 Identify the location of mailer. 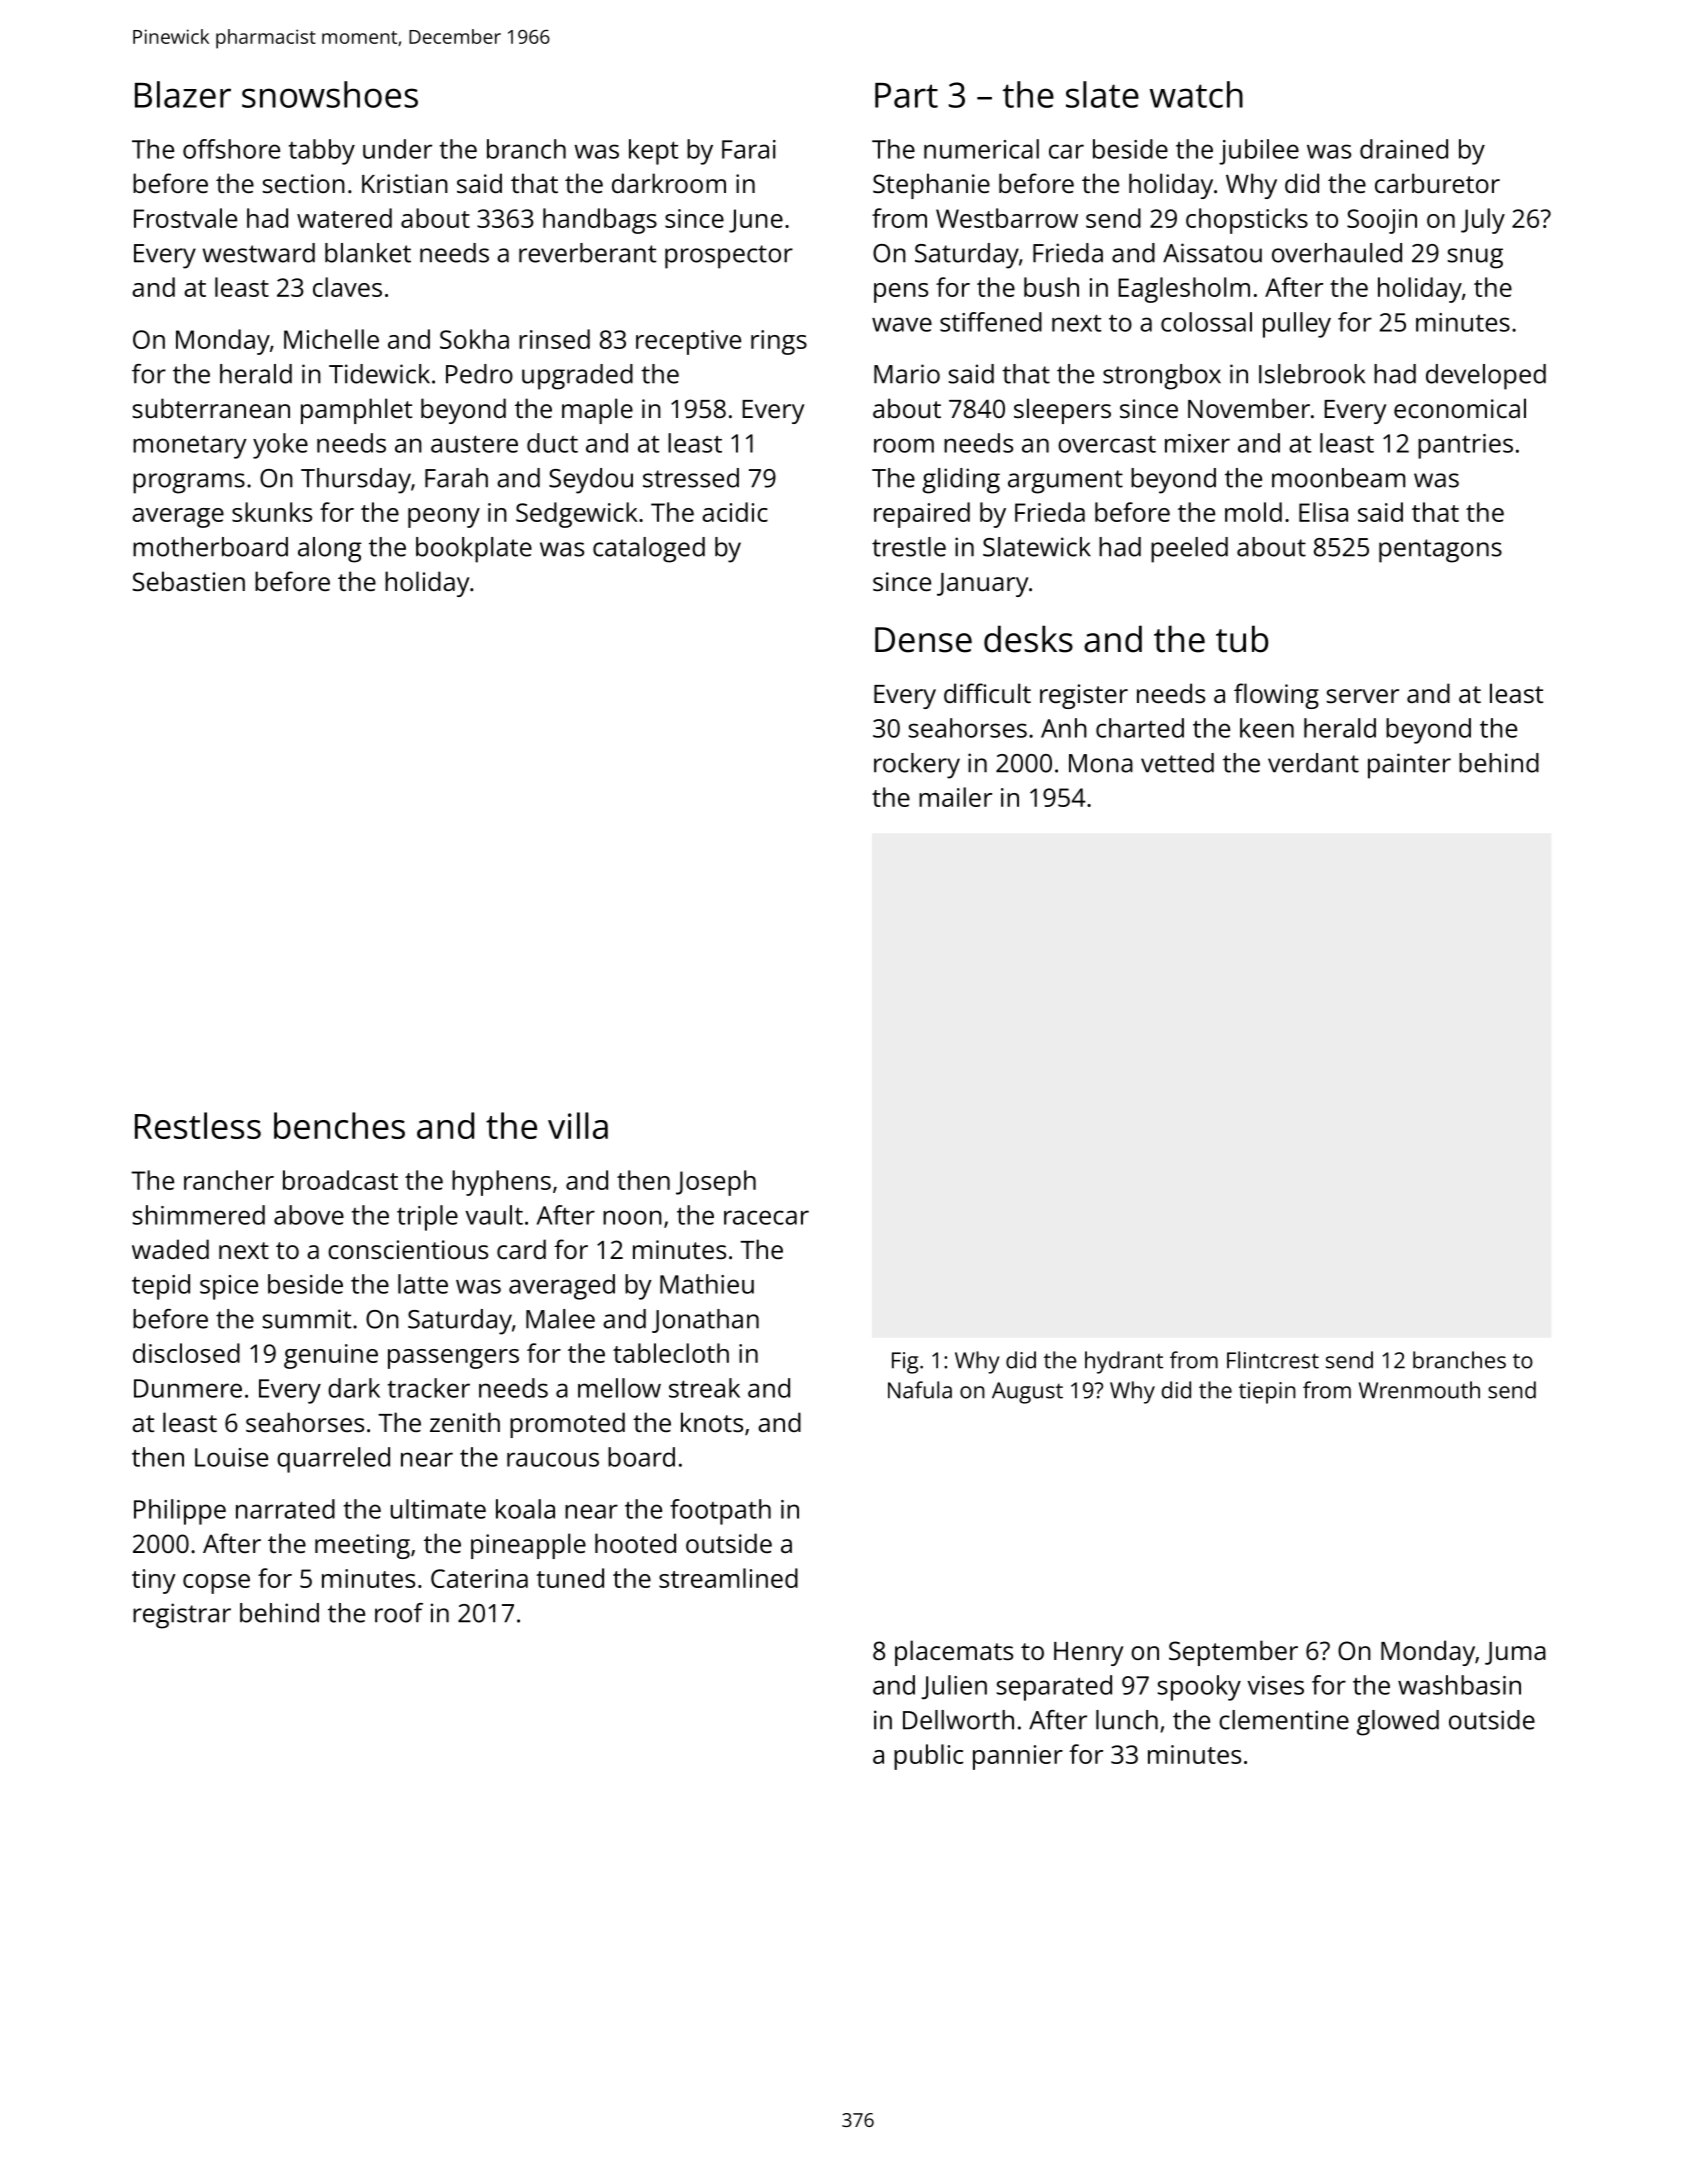
(955, 797).
